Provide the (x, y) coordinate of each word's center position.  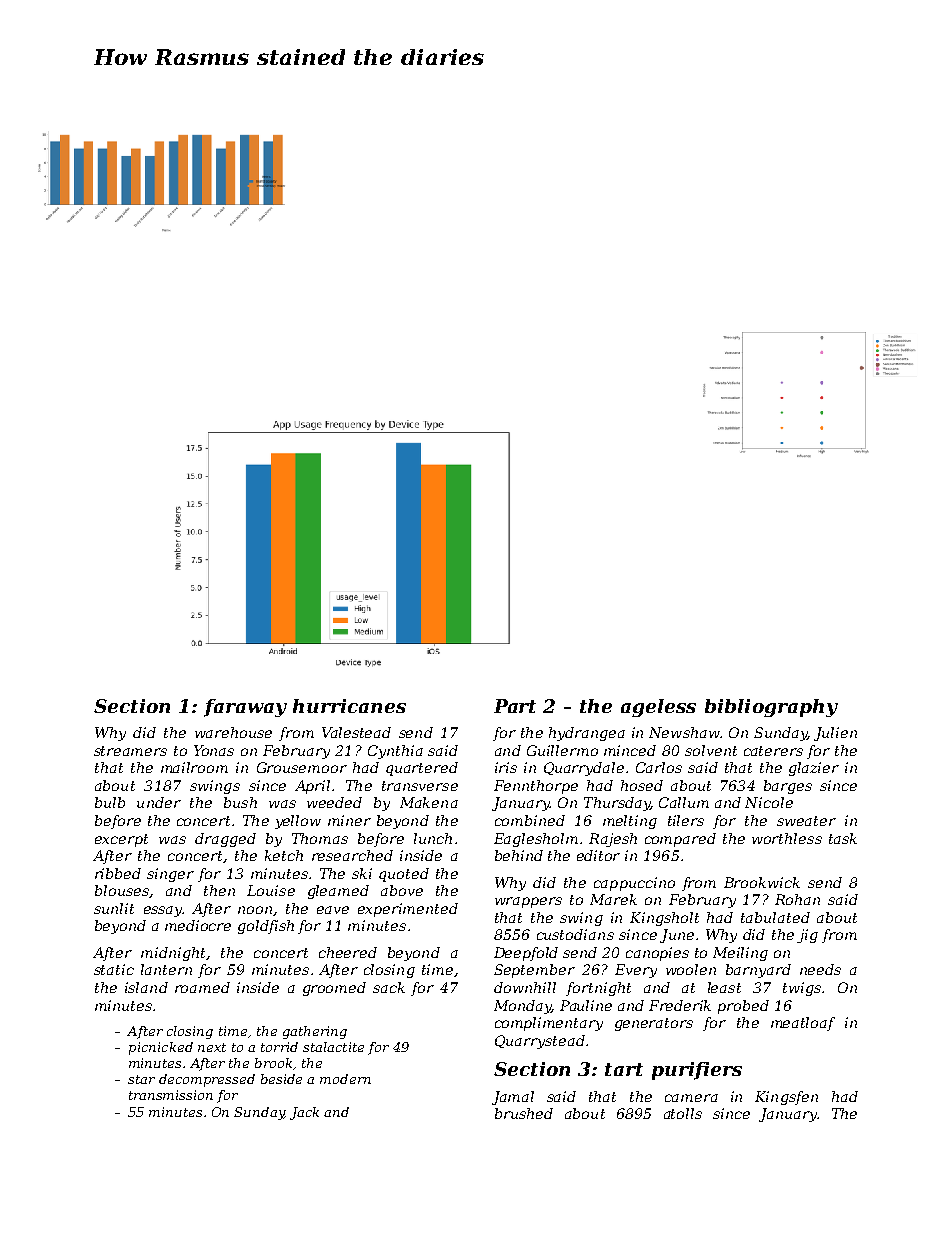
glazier (814, 769)
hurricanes (349, 706)
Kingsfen (786, 1098)
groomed (334, 989)
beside (281, 1079)
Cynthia (395, 752)
